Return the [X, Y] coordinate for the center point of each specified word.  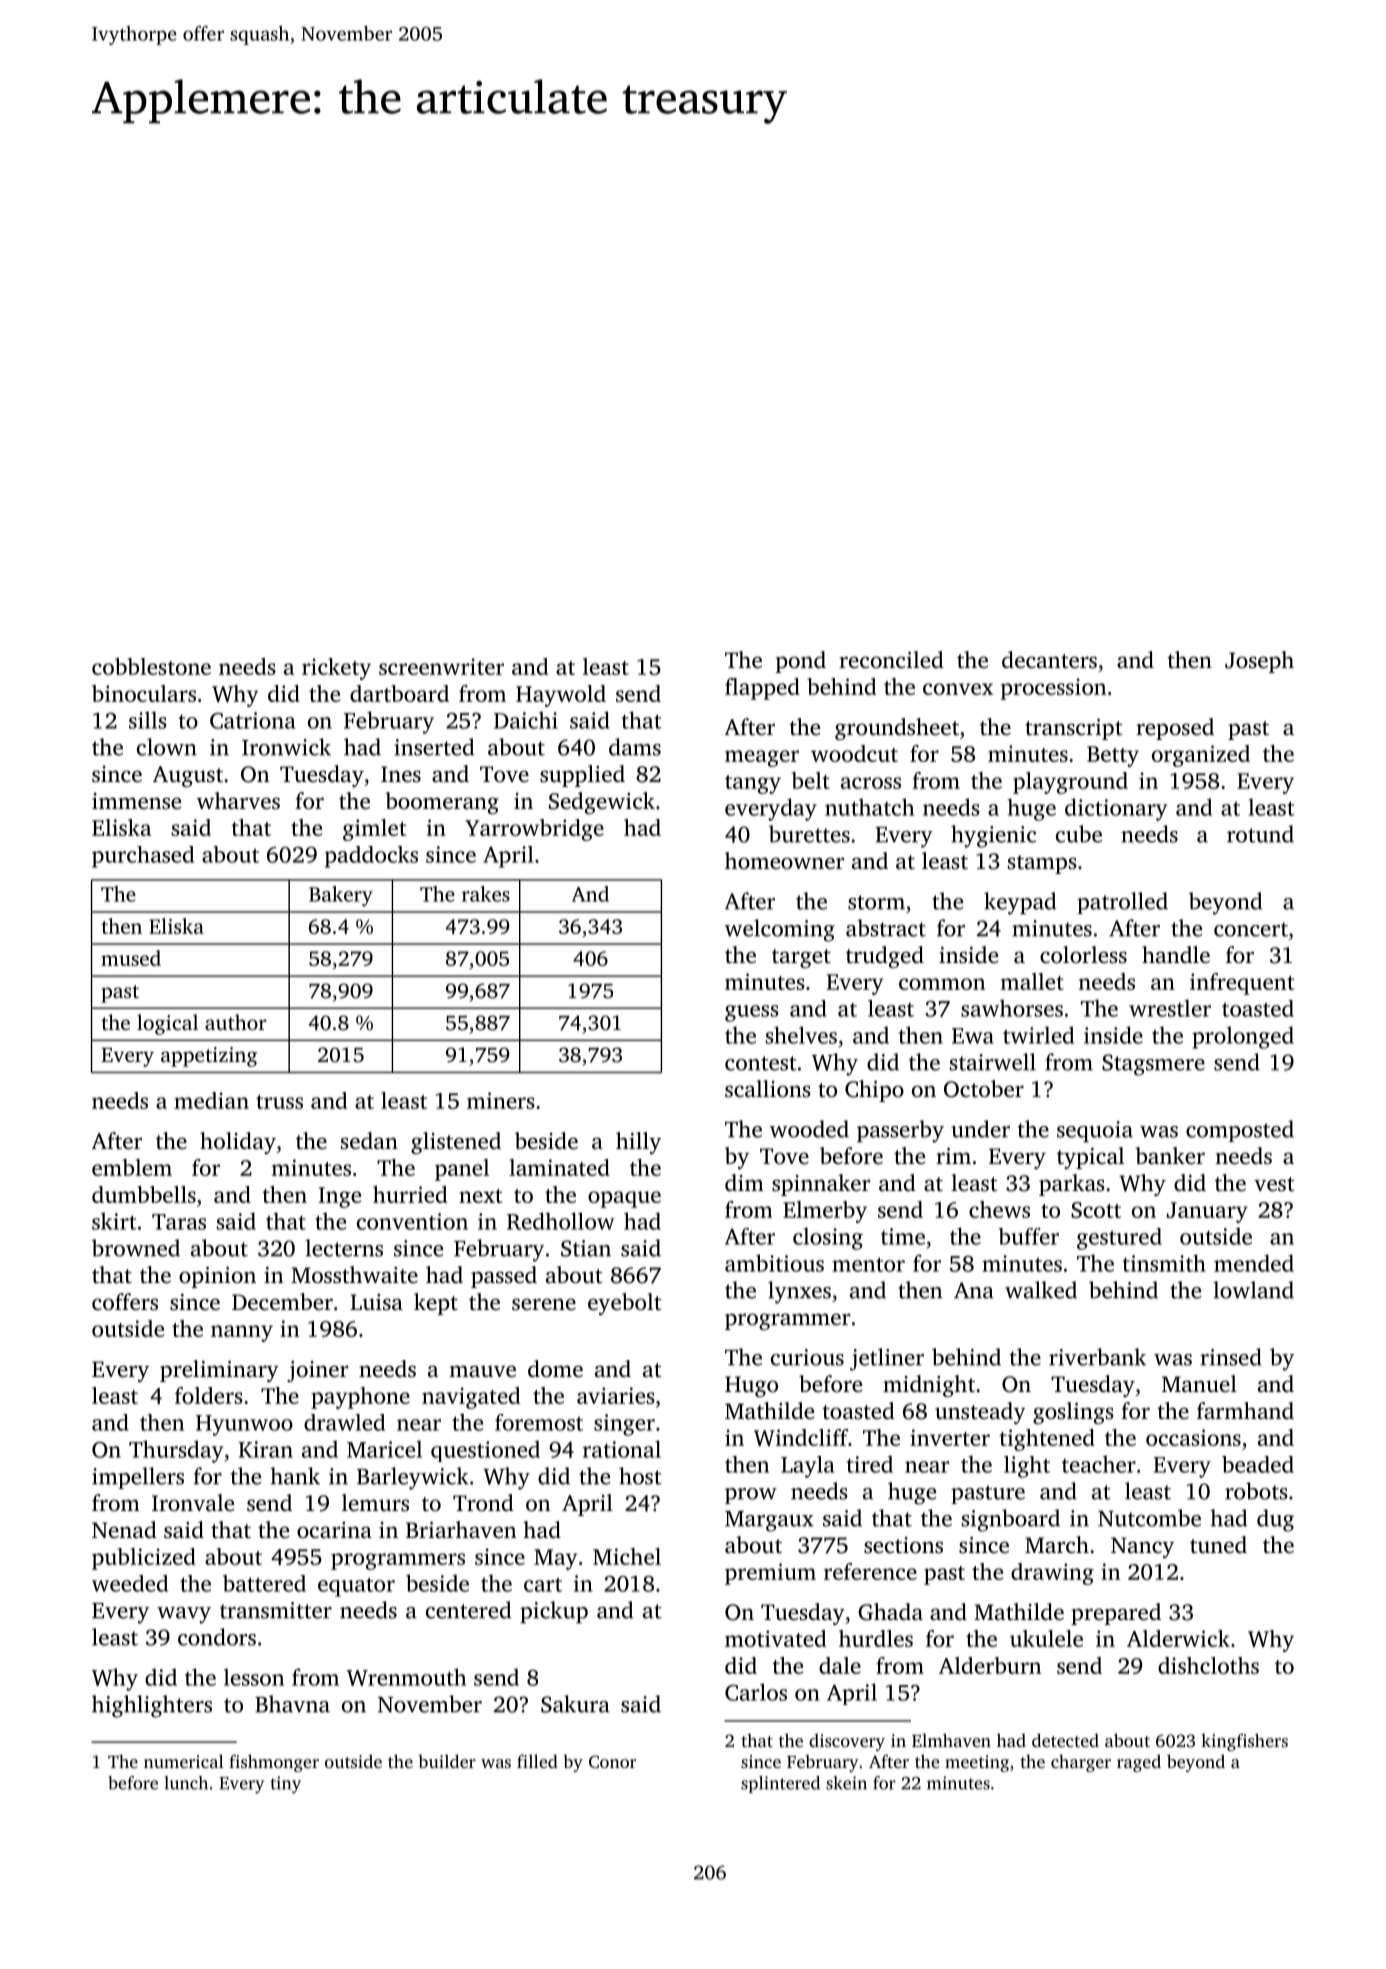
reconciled [891, 660]
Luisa [376, 1302]
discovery [847, 1742]
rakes [486, 894]
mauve [482, 1371]
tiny [286, 1785]
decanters [1049, 660]
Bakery [341, 896]
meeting [977, 1763]
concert [1251, 929]
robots [1256, 1491]
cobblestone [151, 666]
